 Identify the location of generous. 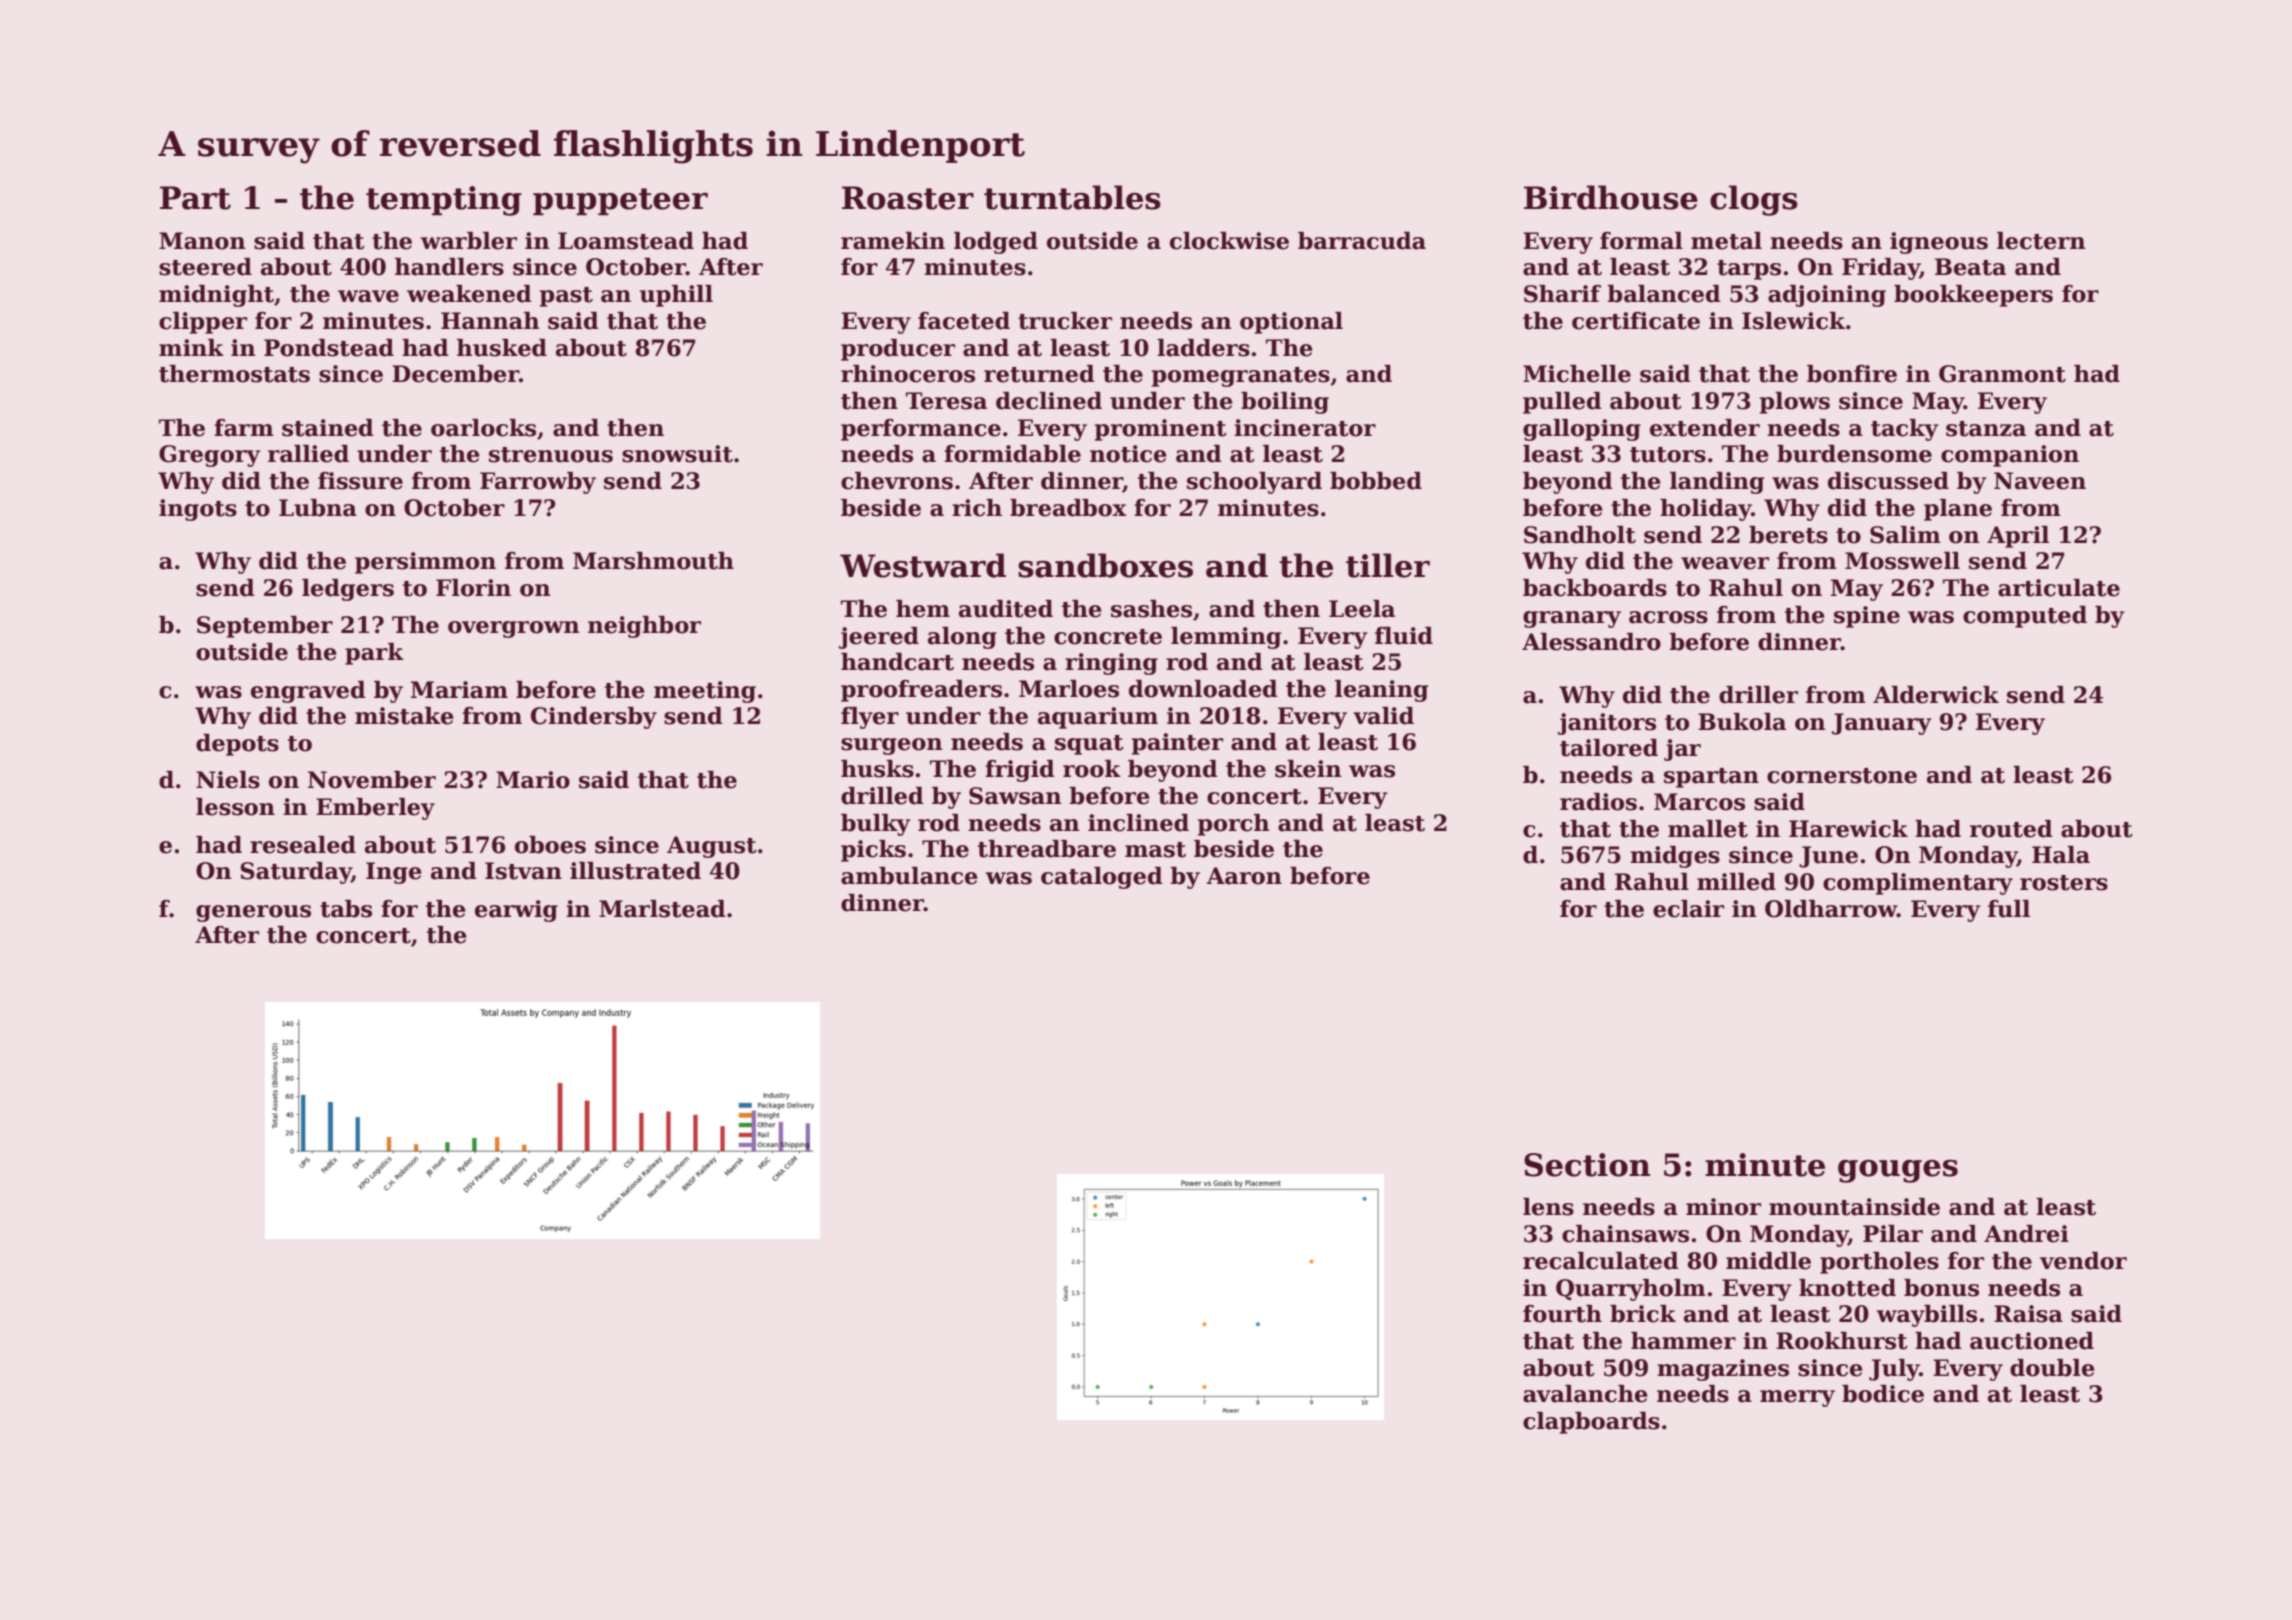
(253, 913).
